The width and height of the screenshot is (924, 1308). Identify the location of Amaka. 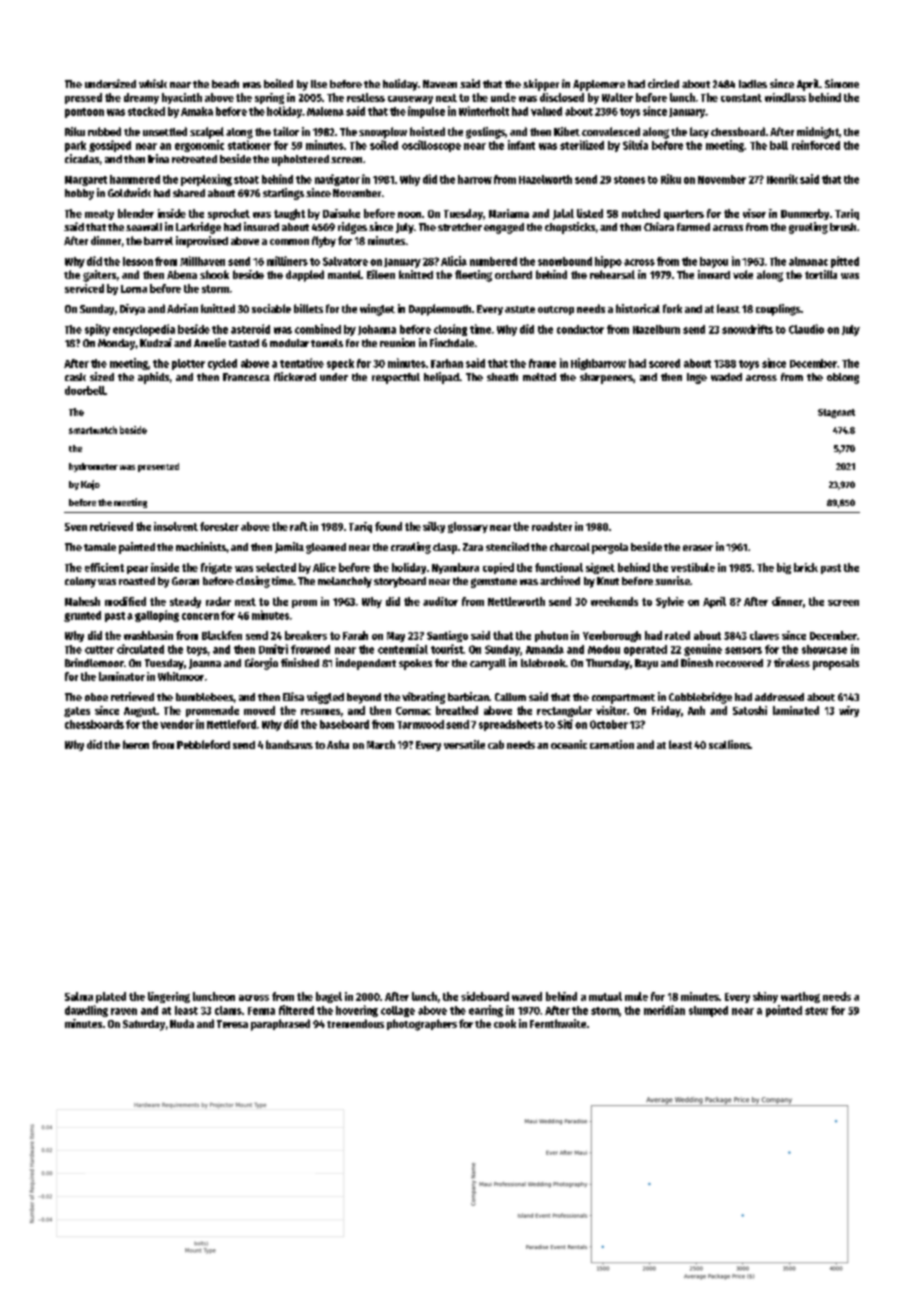
(197, 111).
